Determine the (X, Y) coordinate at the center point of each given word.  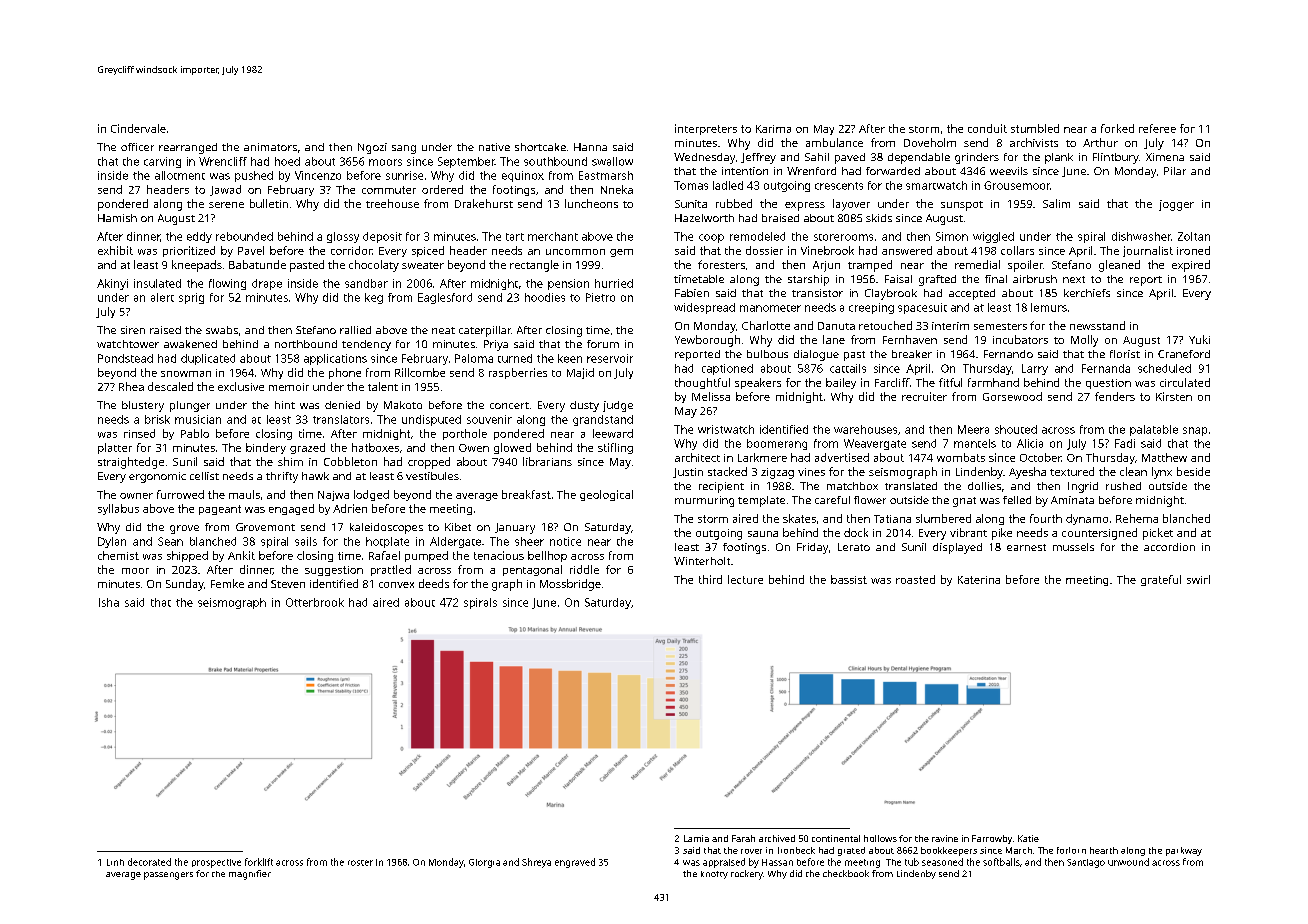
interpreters (706, 129)
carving (162, 162)
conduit (987, 128)
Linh (115, 862)
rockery (747, 875)
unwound (1128, 862)
